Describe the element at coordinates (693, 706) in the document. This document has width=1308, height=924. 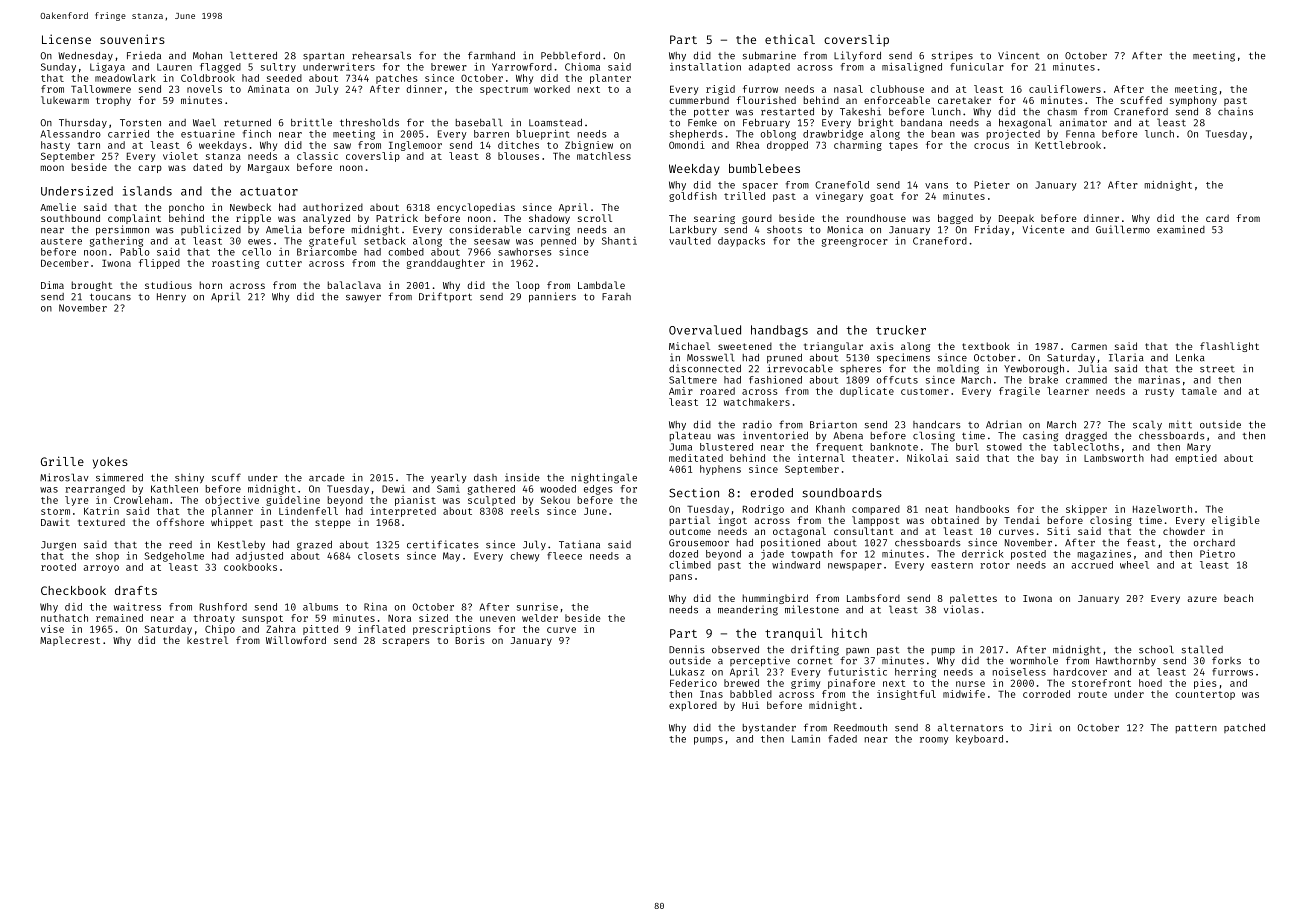
I see `explored` at that location.
